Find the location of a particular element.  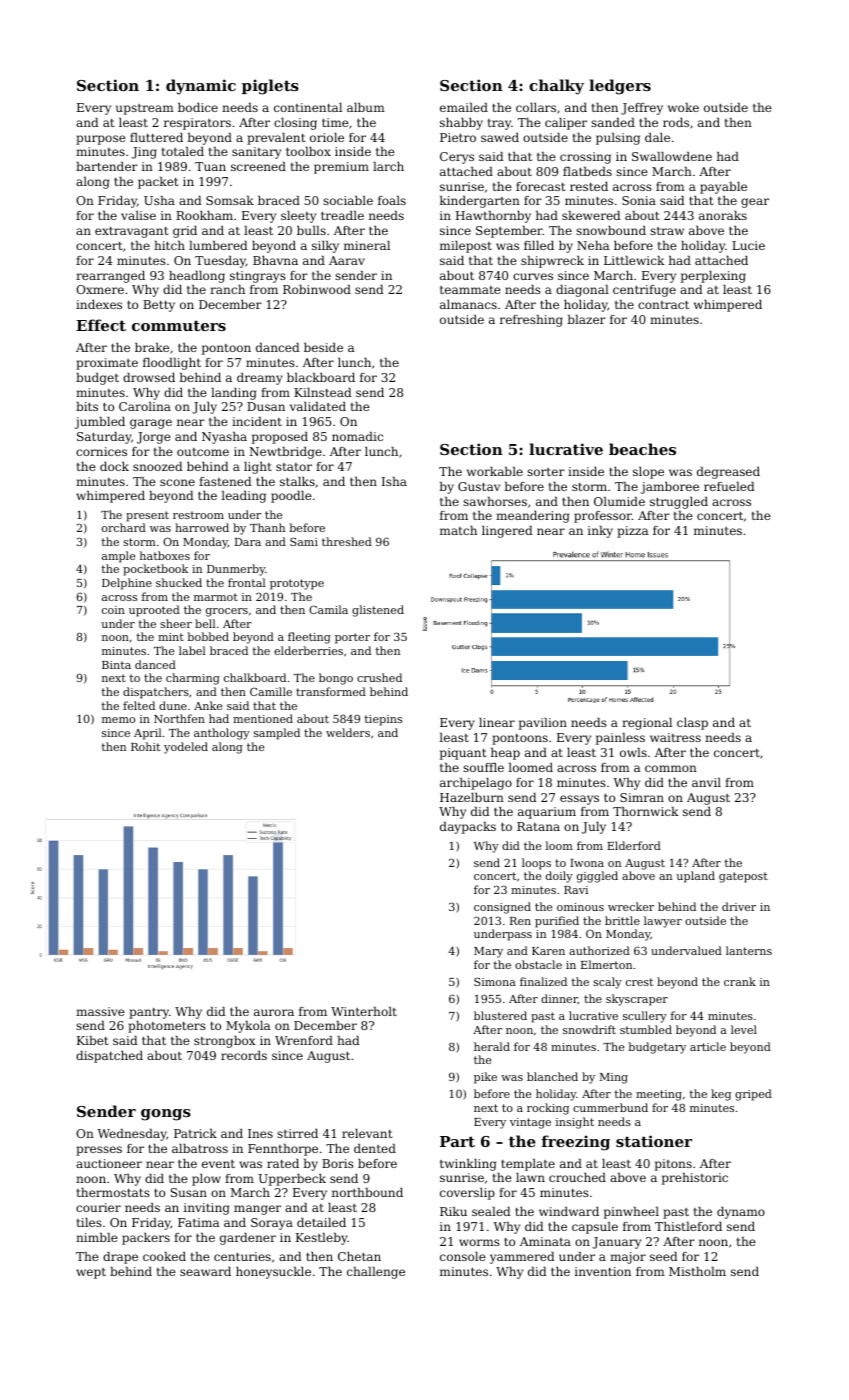

keg is located at coordinates (721, 1095).
